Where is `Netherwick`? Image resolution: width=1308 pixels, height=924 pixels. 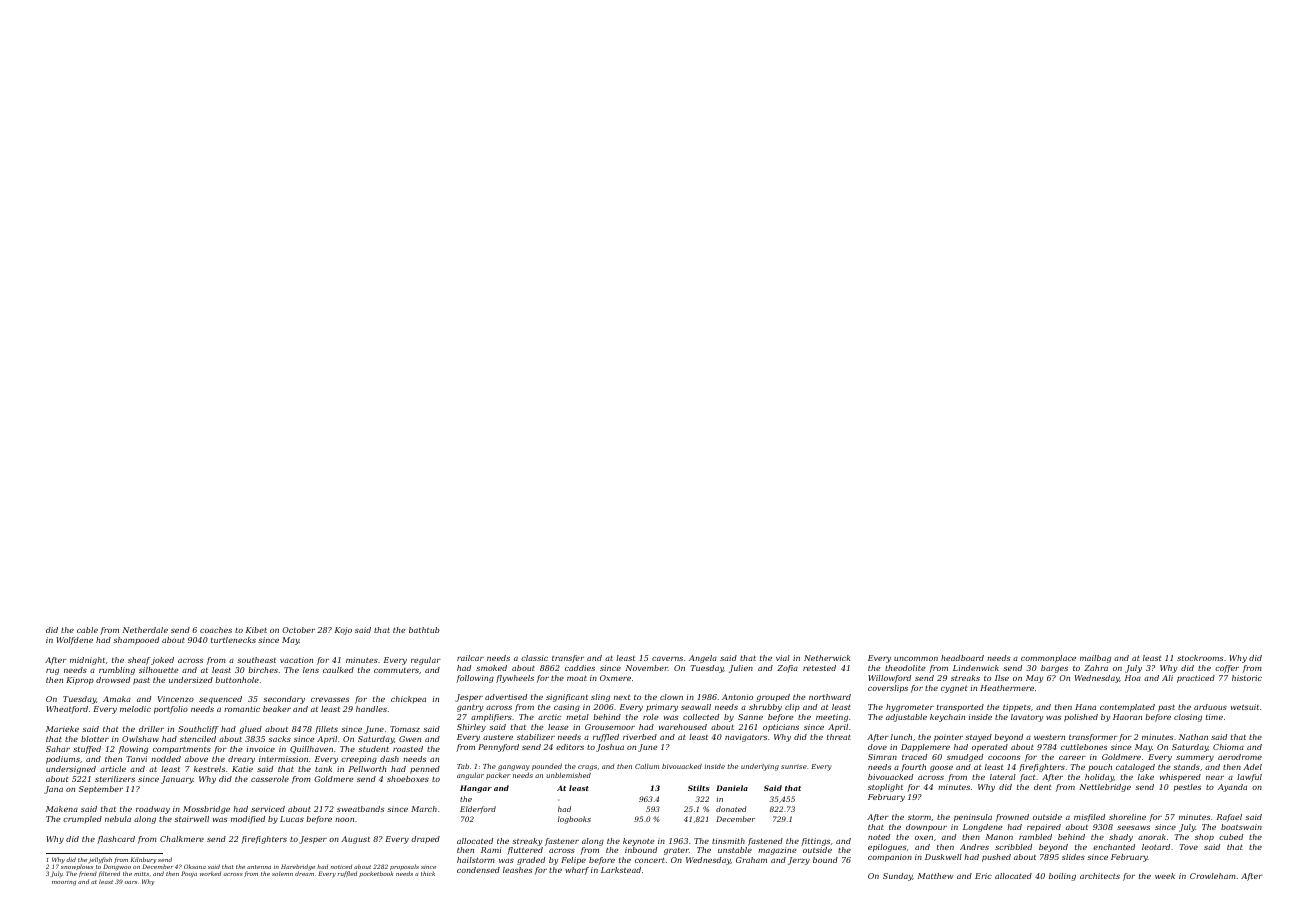
Netherwick is located at coordinates (827, 658).
